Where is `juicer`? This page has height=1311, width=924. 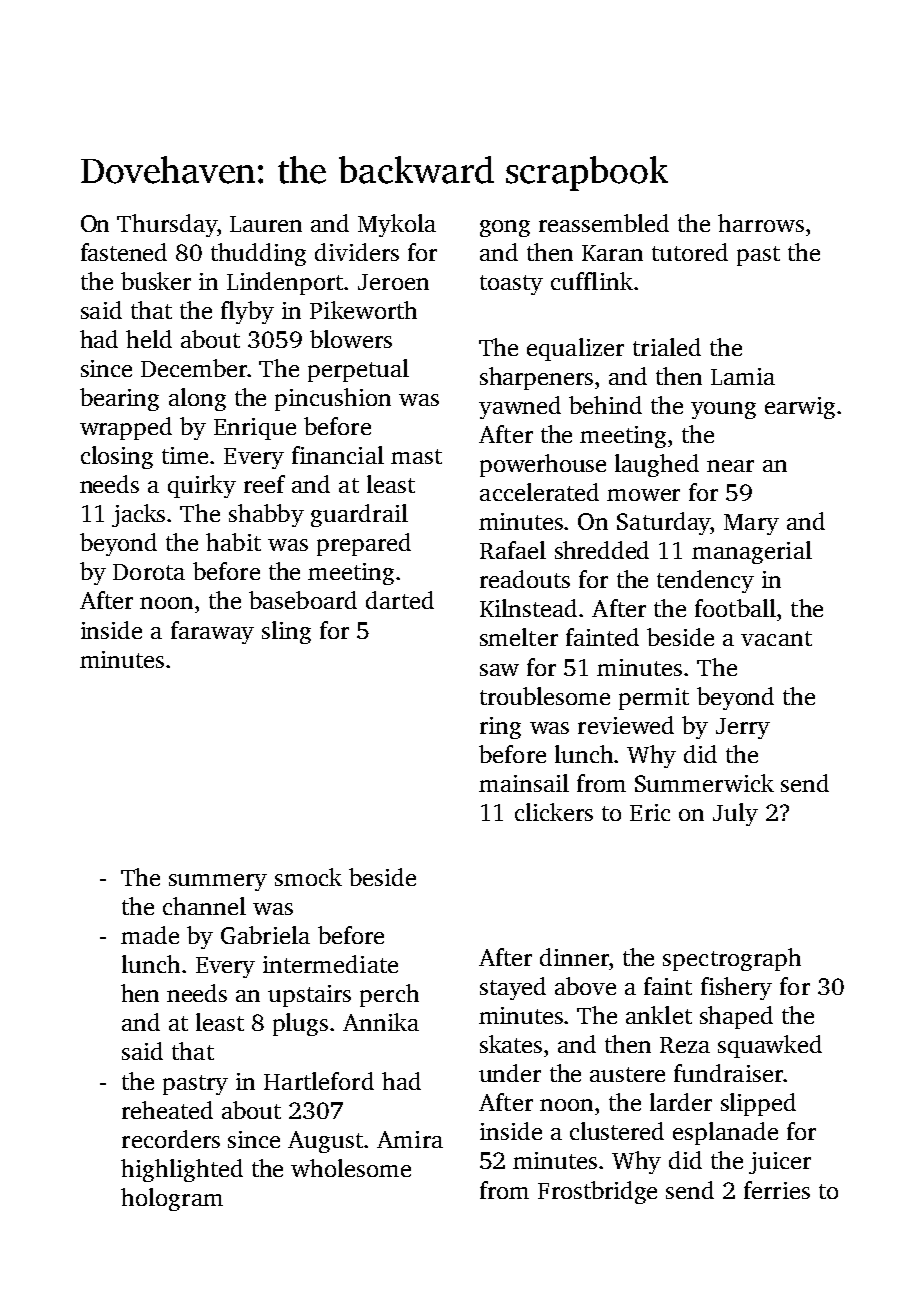
juicer is located at coordinates (780, 1163).
